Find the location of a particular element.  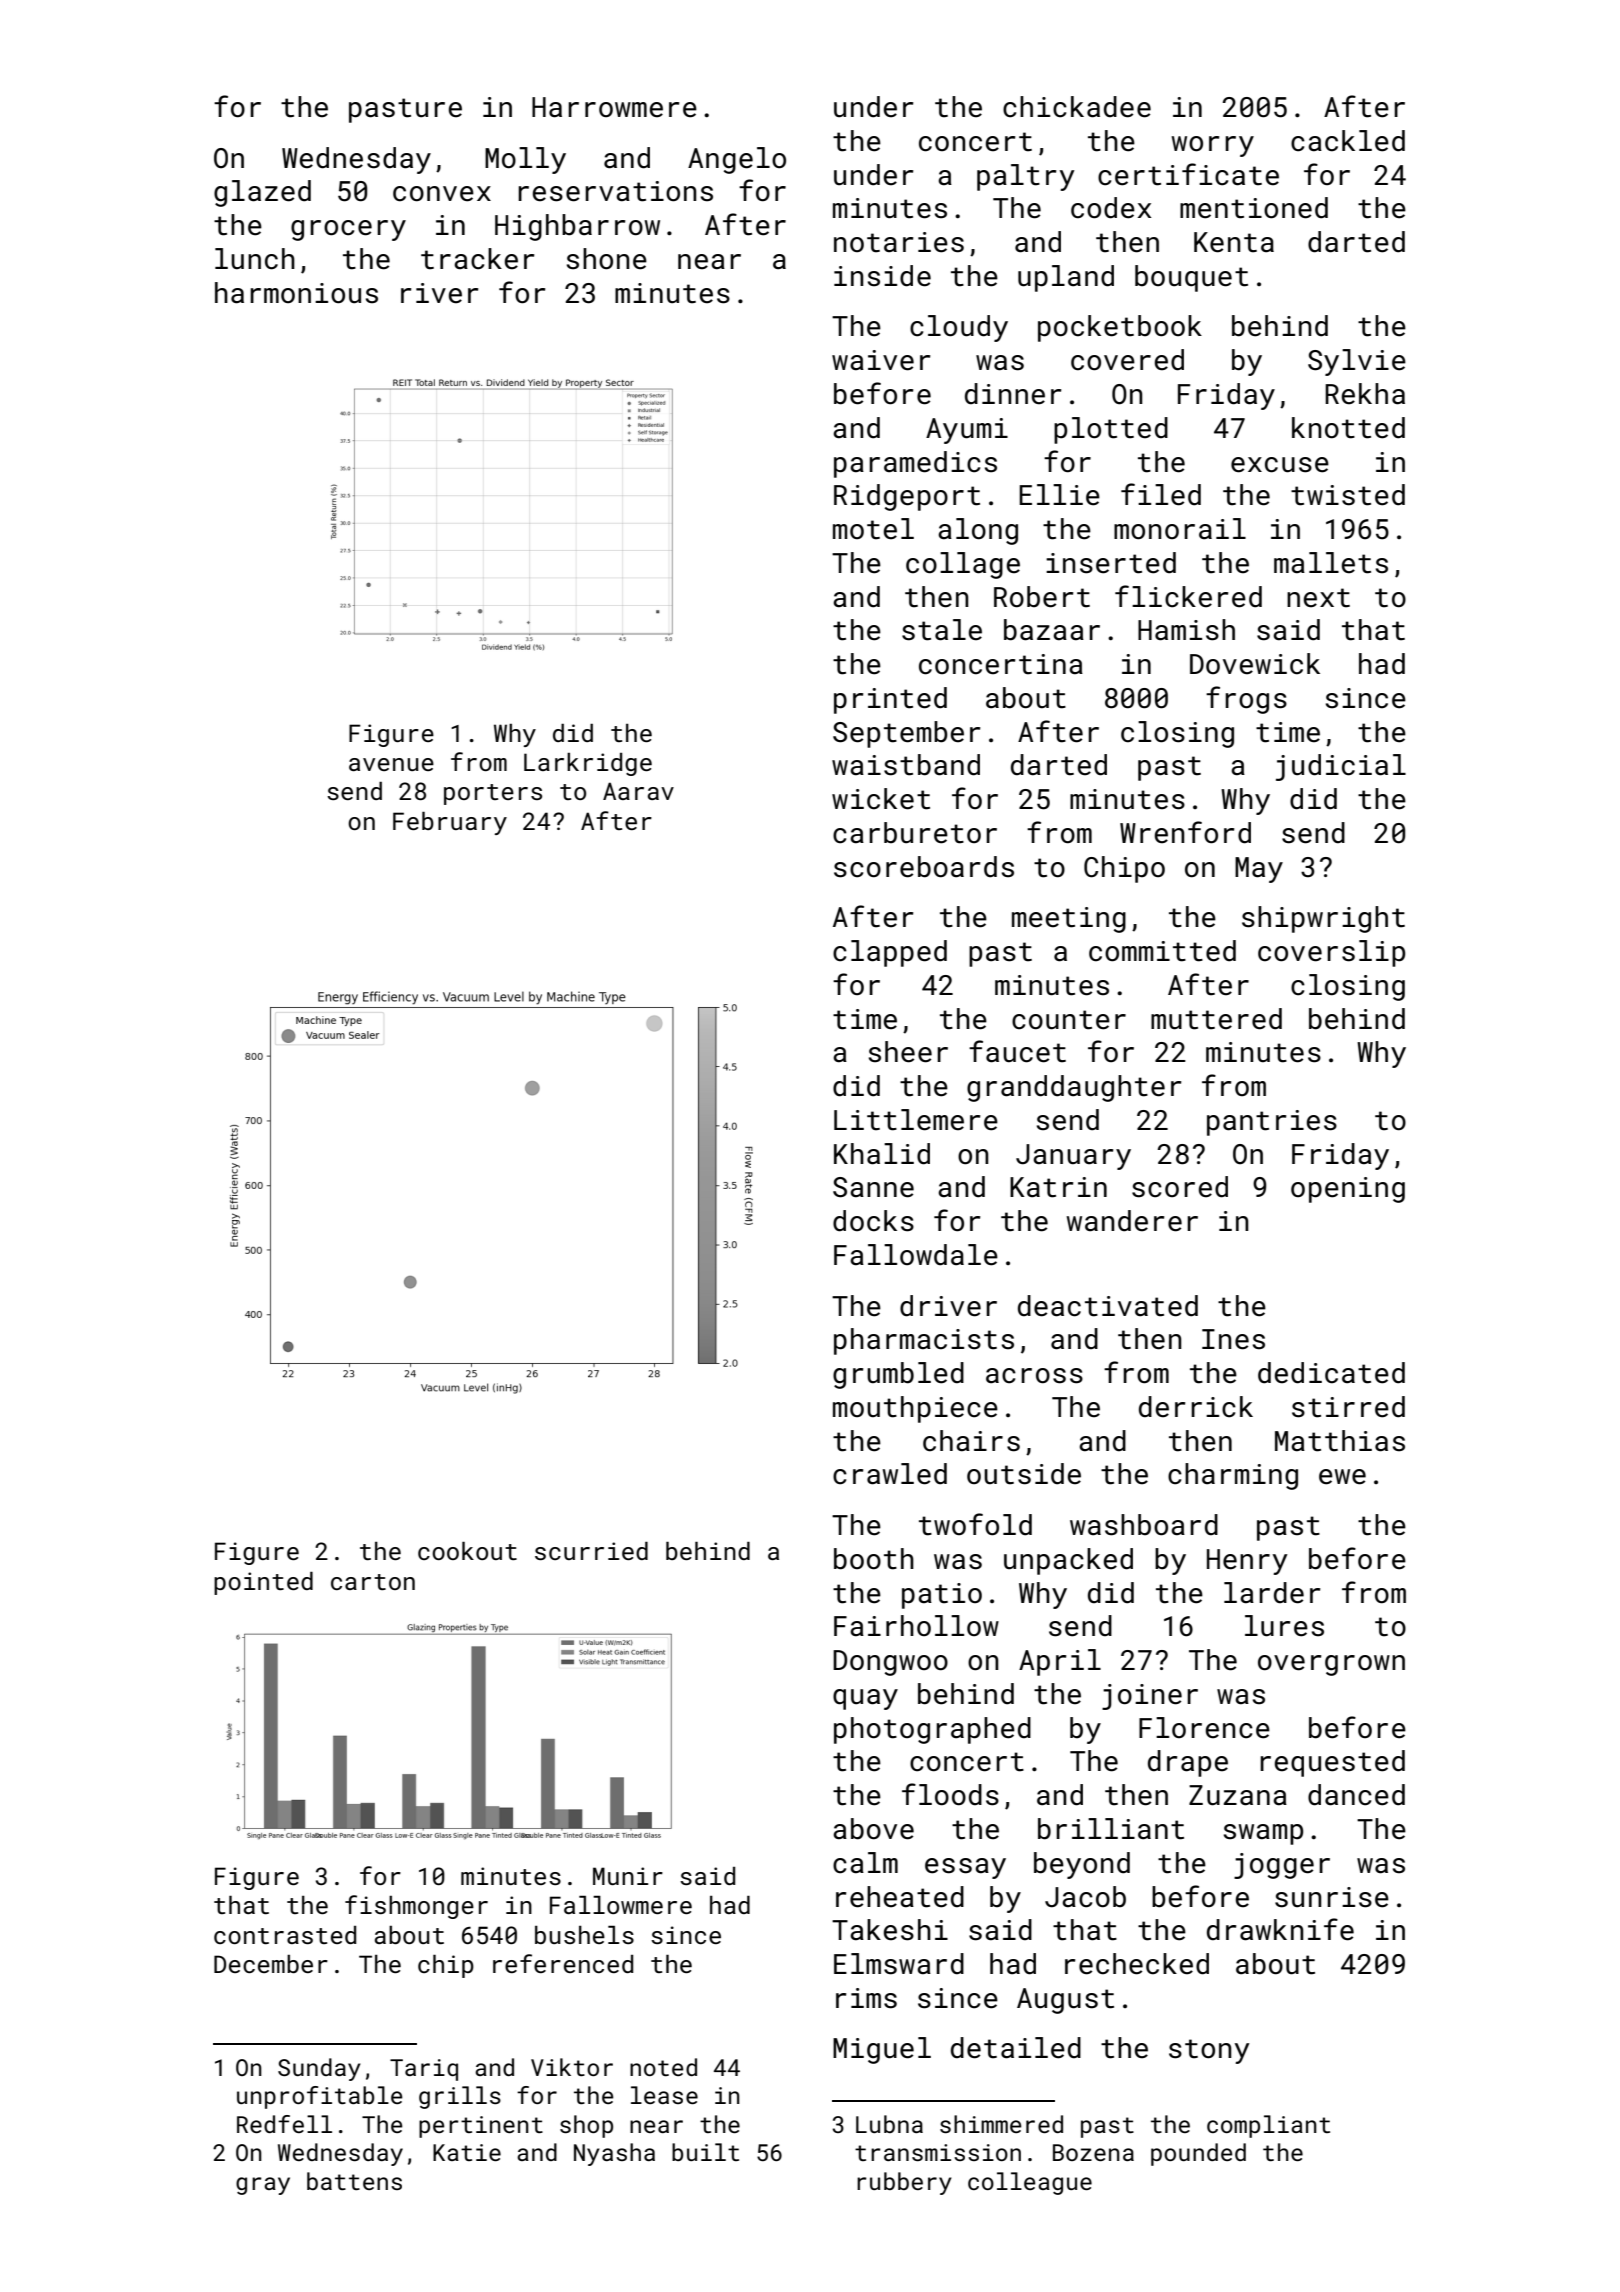

battens is located at coordinates (354, 2181).
